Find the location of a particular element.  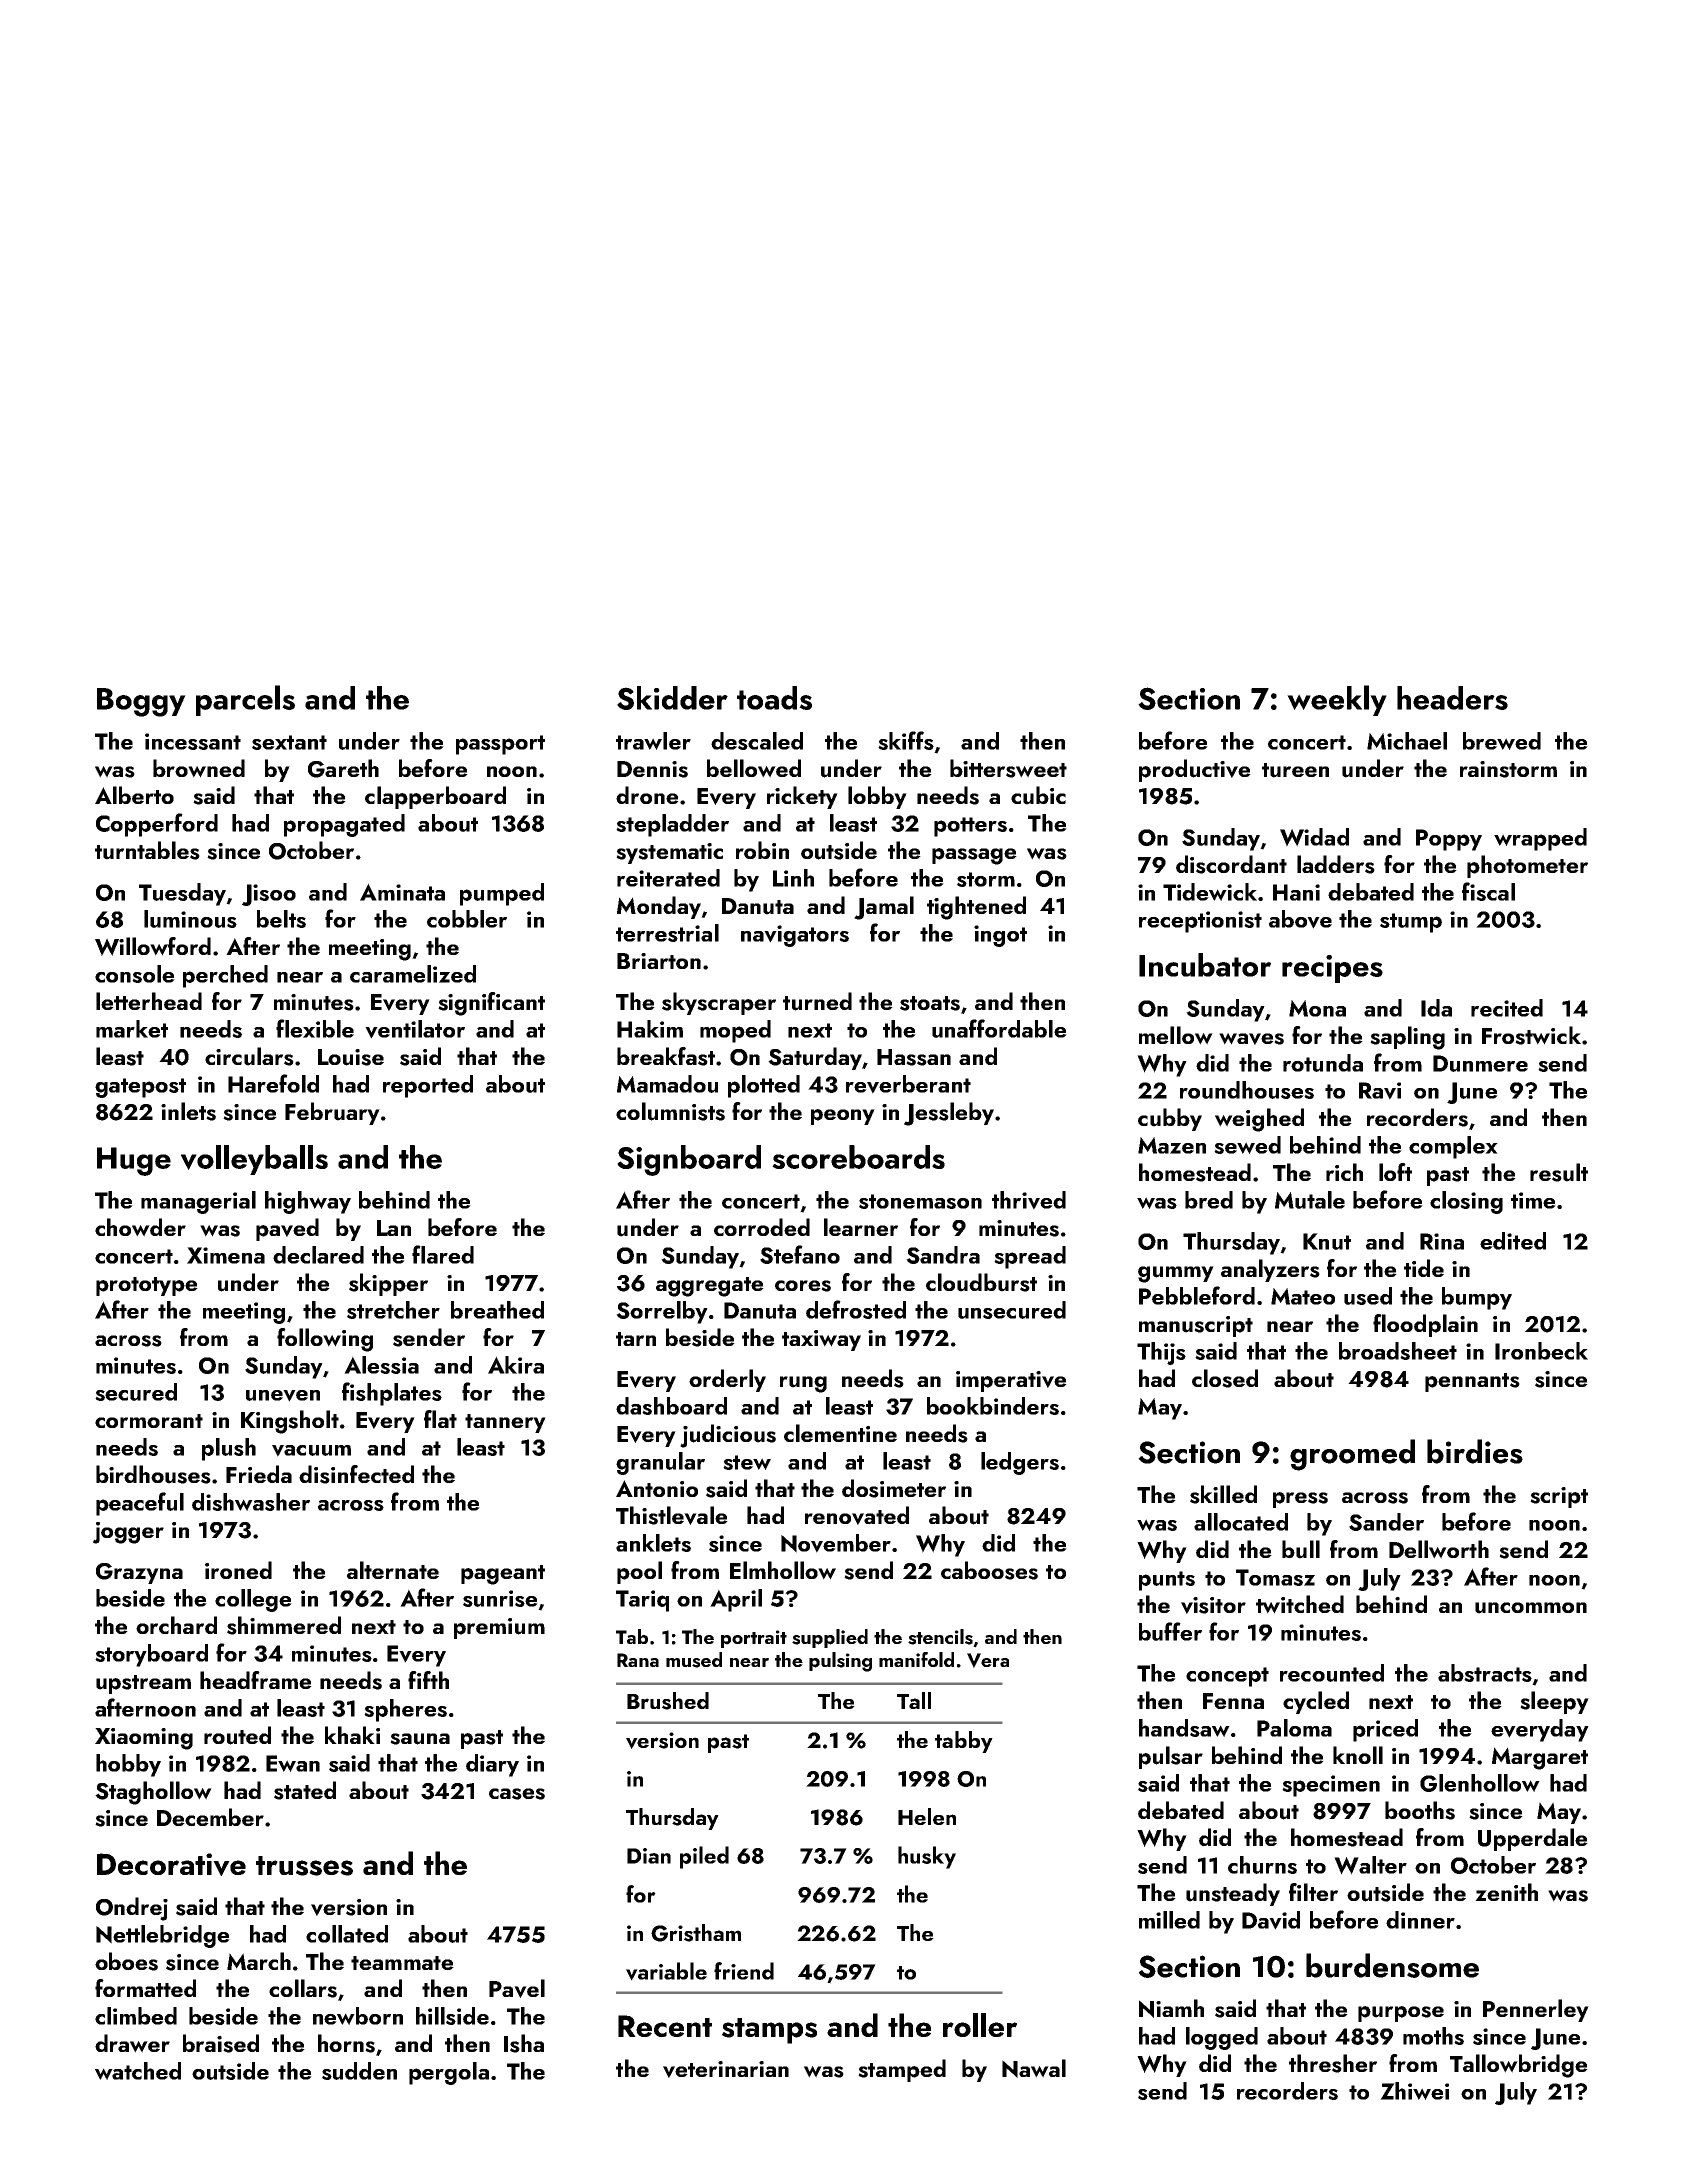

rich is located at coordinates (1344, 1172).
